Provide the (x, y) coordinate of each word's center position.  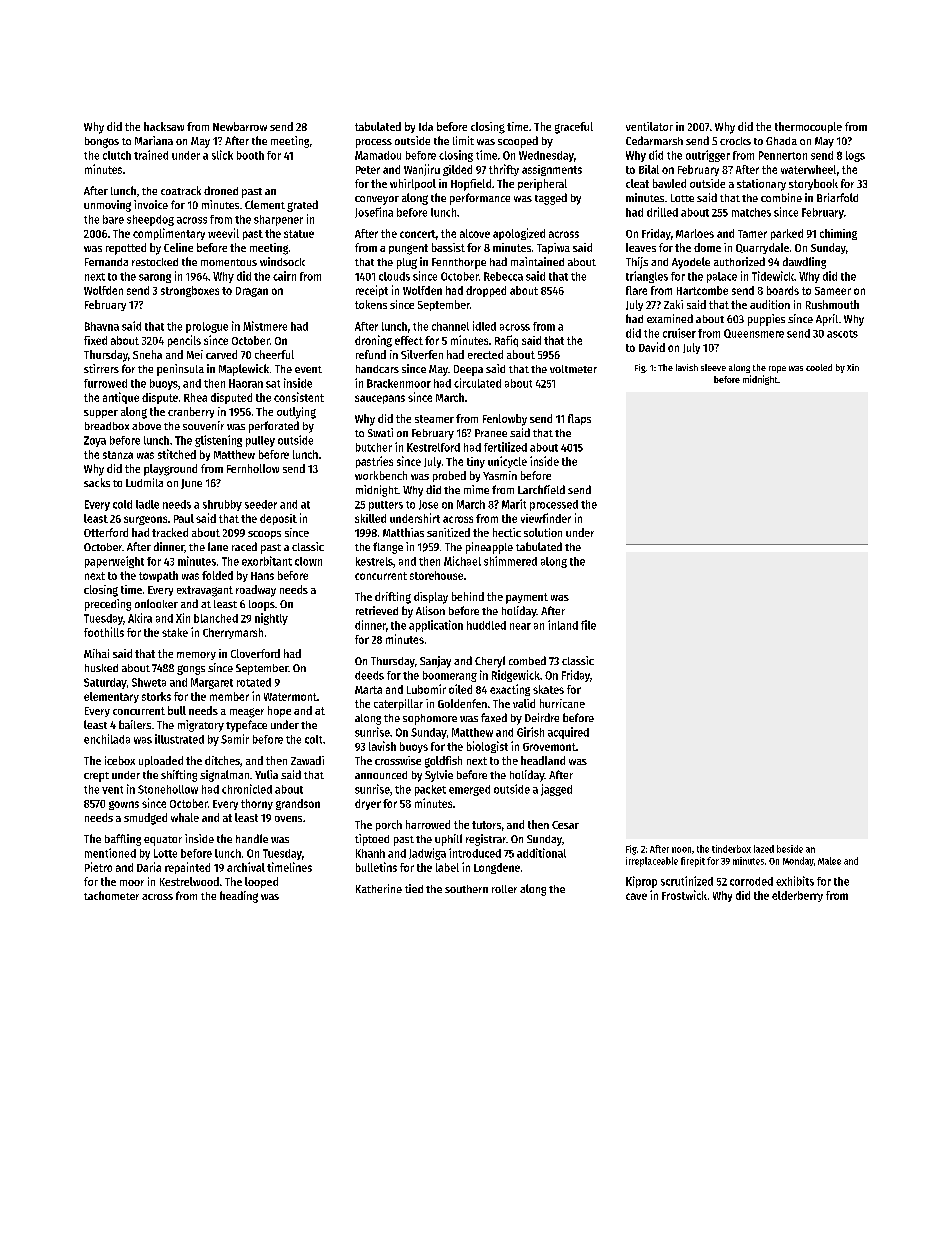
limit (463, 140)
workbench (381, 475)
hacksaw (164, 126)
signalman (224, 776)
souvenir (203, 425)
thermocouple (808, 127)
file (588, 625)
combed (527, 660)
